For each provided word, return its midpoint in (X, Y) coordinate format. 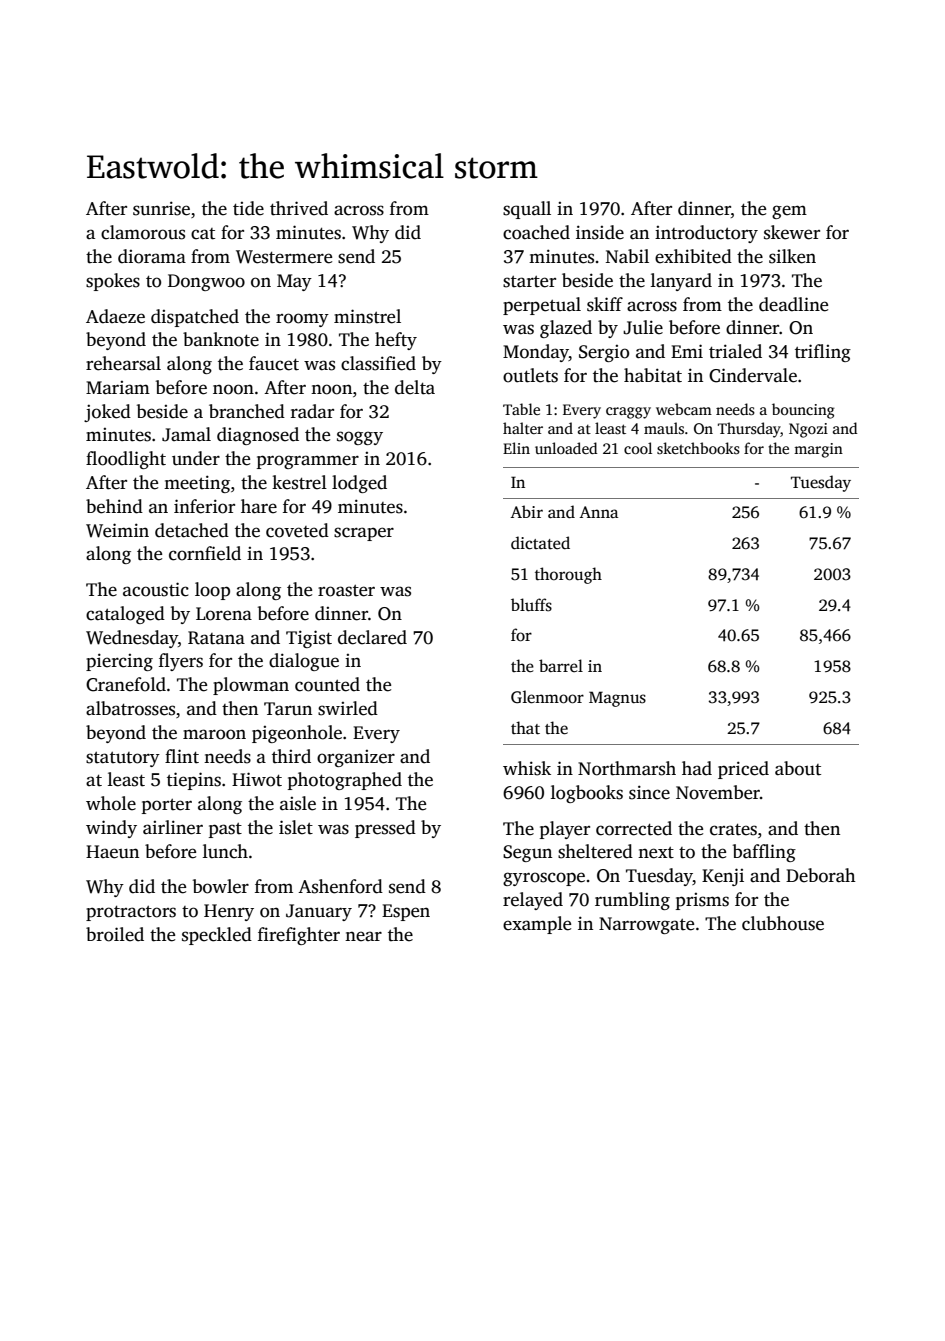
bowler (221, 886)
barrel (561, 665)
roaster (346, 591)
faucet (274, 363)
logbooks (587, 794)
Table (521, 409)
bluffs (531, 605)
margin (818, 450)
